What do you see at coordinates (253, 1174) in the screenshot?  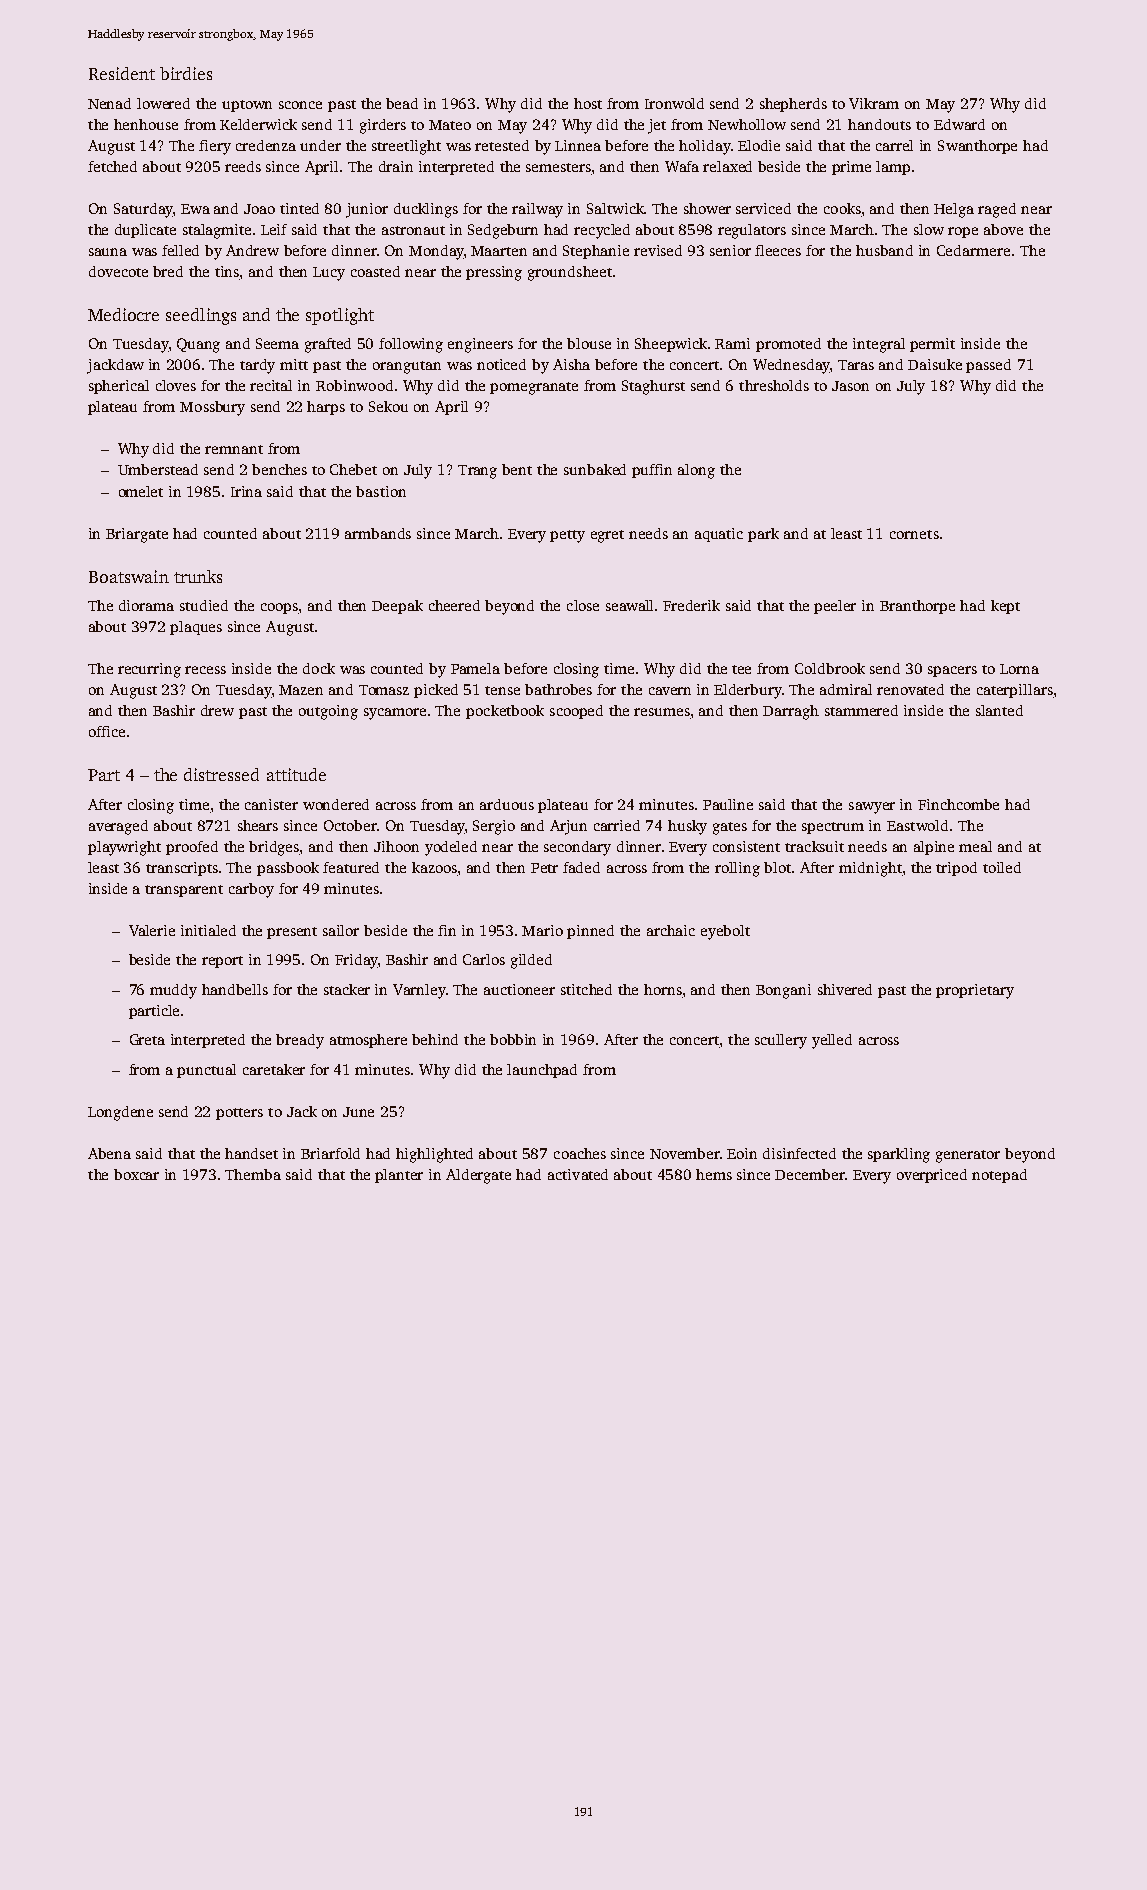 I see `Themba` at bounding box center [253, 1174].
